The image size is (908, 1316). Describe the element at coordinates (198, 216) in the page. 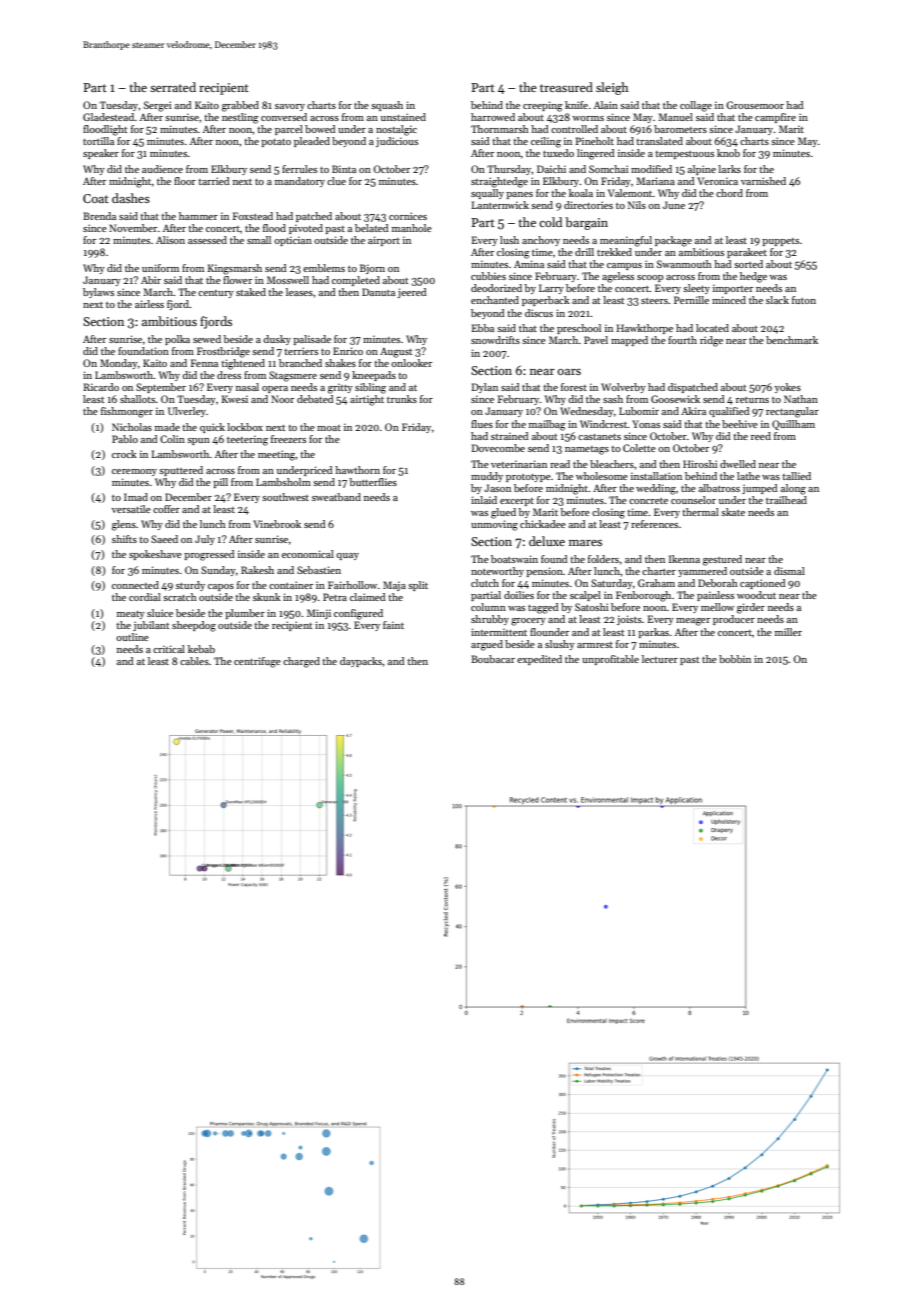

I see `hammer` at that location.
